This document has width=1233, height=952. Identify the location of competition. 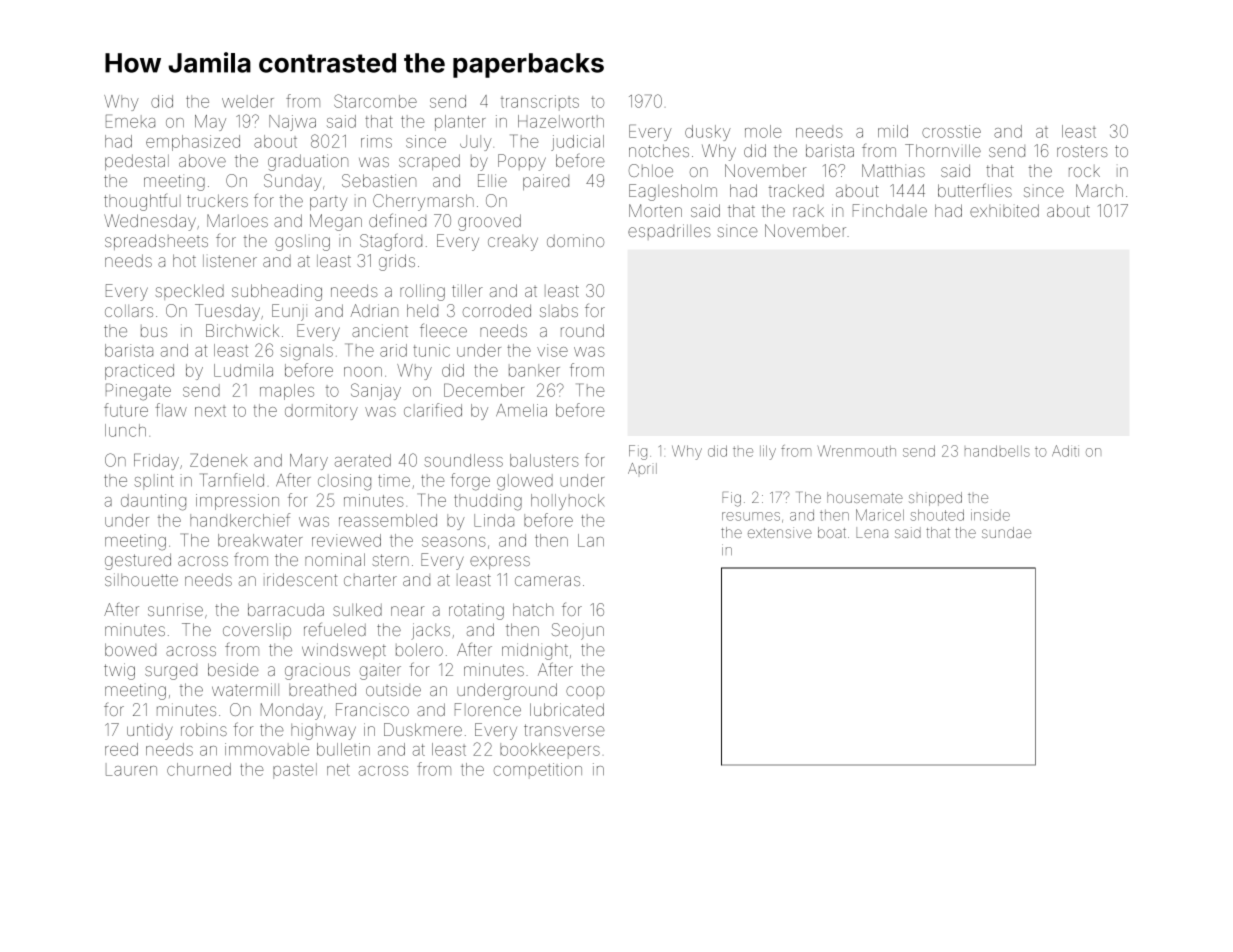
(538, 771).
